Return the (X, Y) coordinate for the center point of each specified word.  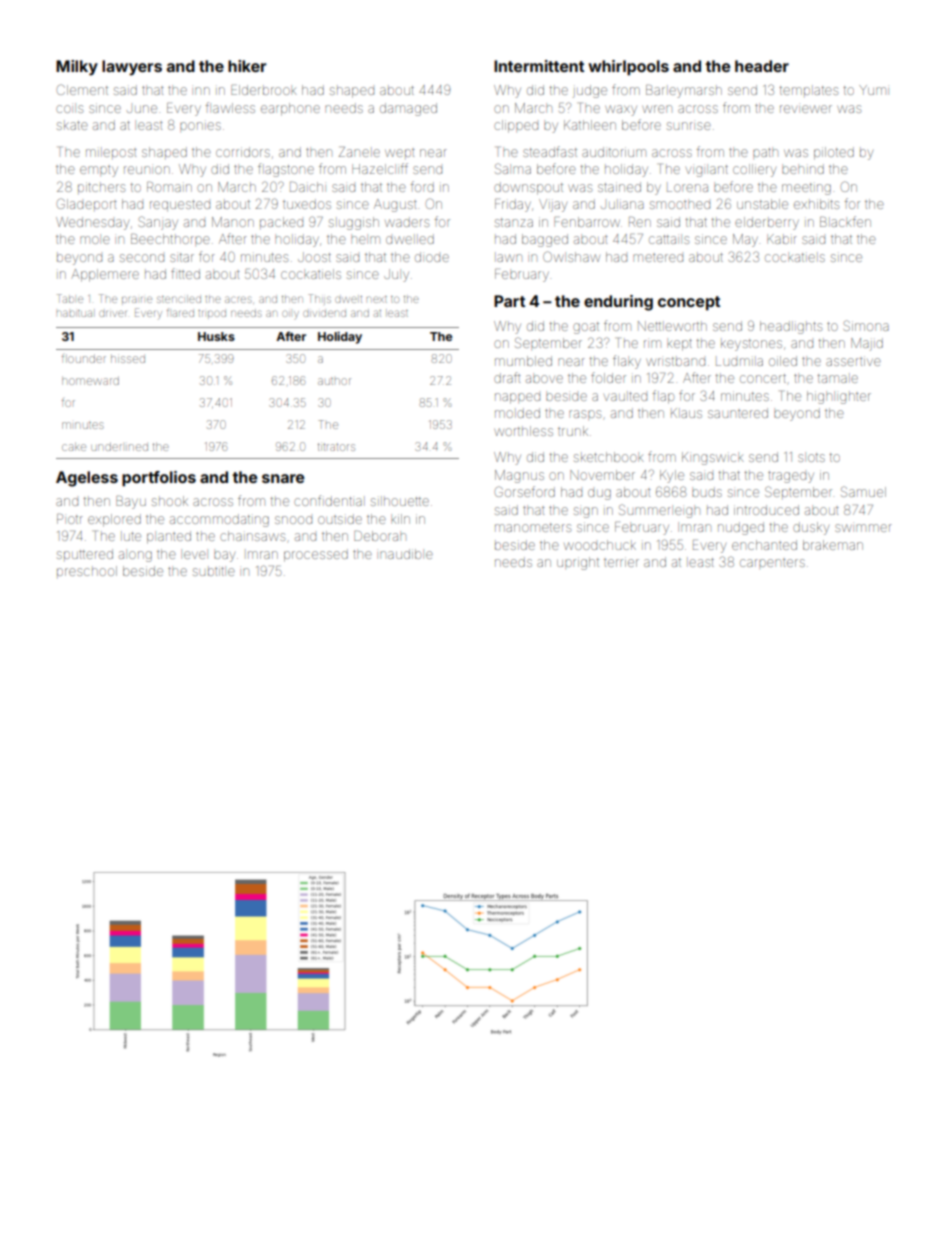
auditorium (614, 152)
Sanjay (158, 223)
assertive (853, 361)
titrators (336, 447)
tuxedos (307, 204)
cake (74, 447)
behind (803, 169)
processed (316, 555)
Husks (216, 336)
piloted (834, 153)
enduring (618, 303)
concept (689, 303)
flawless (230, 107)
